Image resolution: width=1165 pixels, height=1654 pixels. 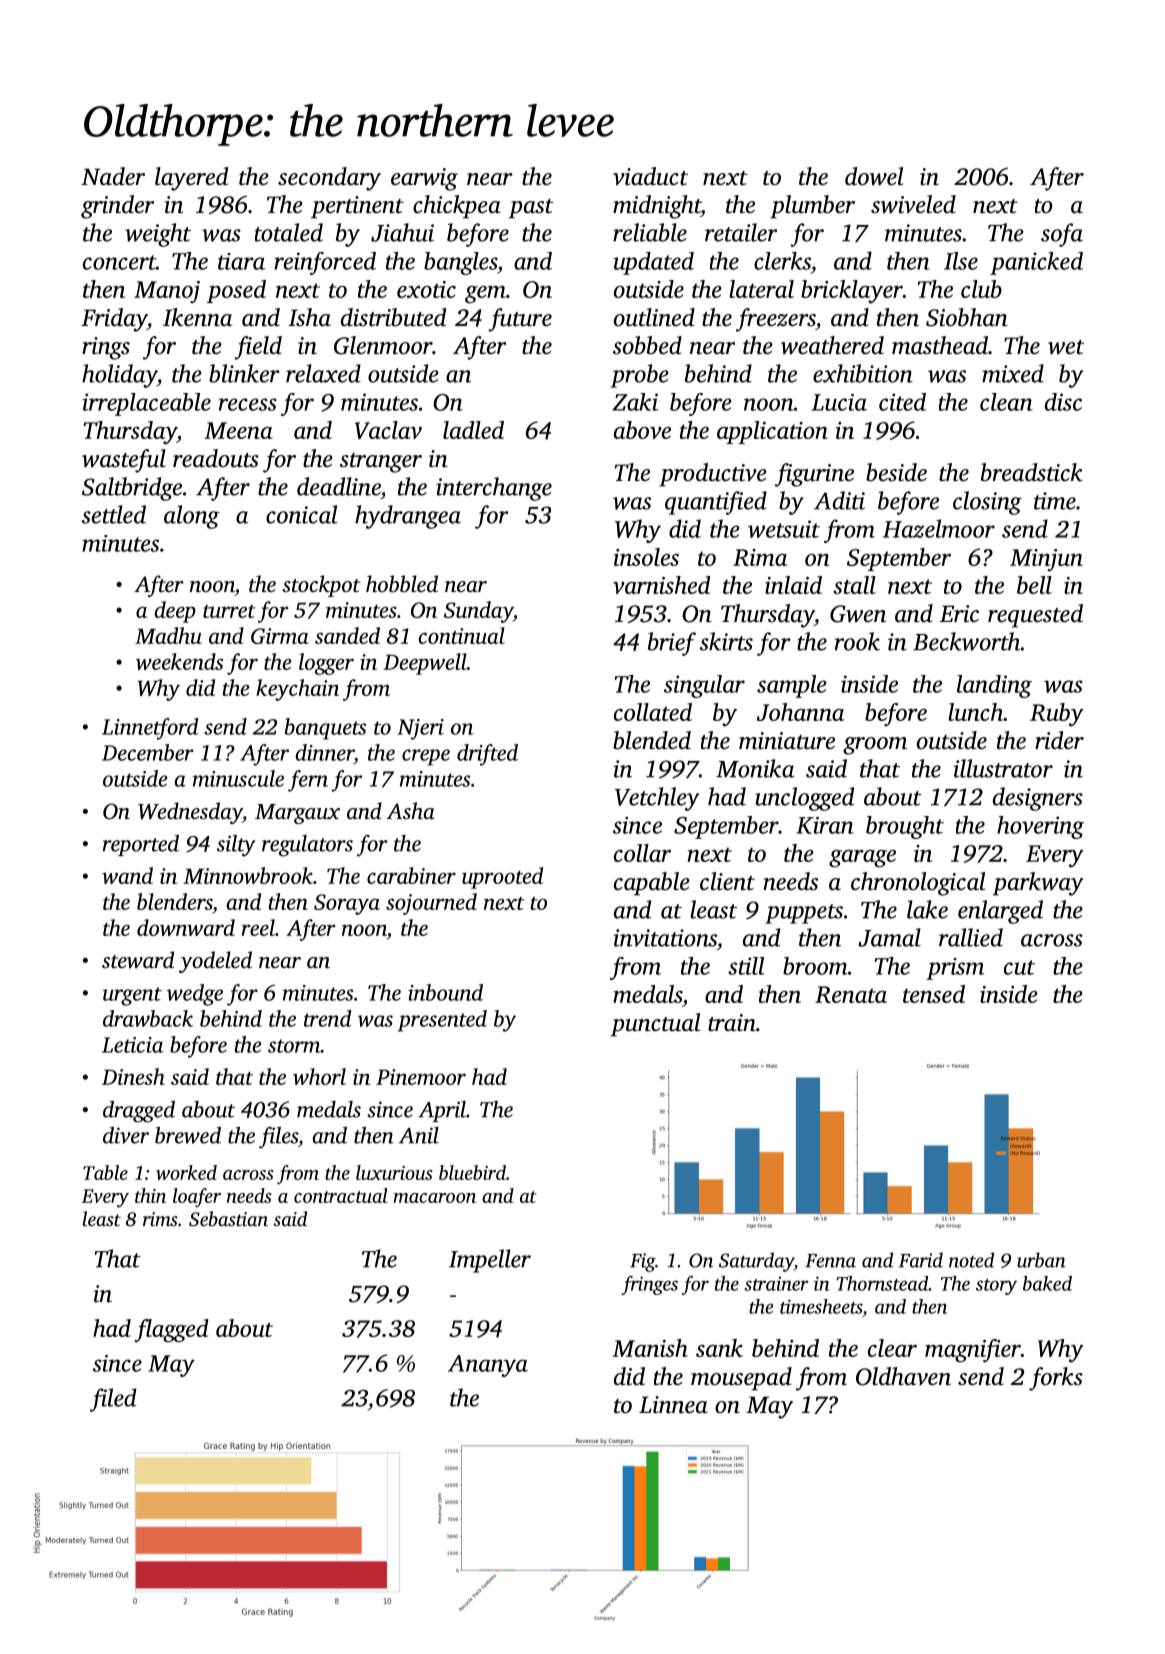 What do you see at coordinates (650, 176) in the screenshot?
I see `viaduct` at bounding box center [650, 176].
